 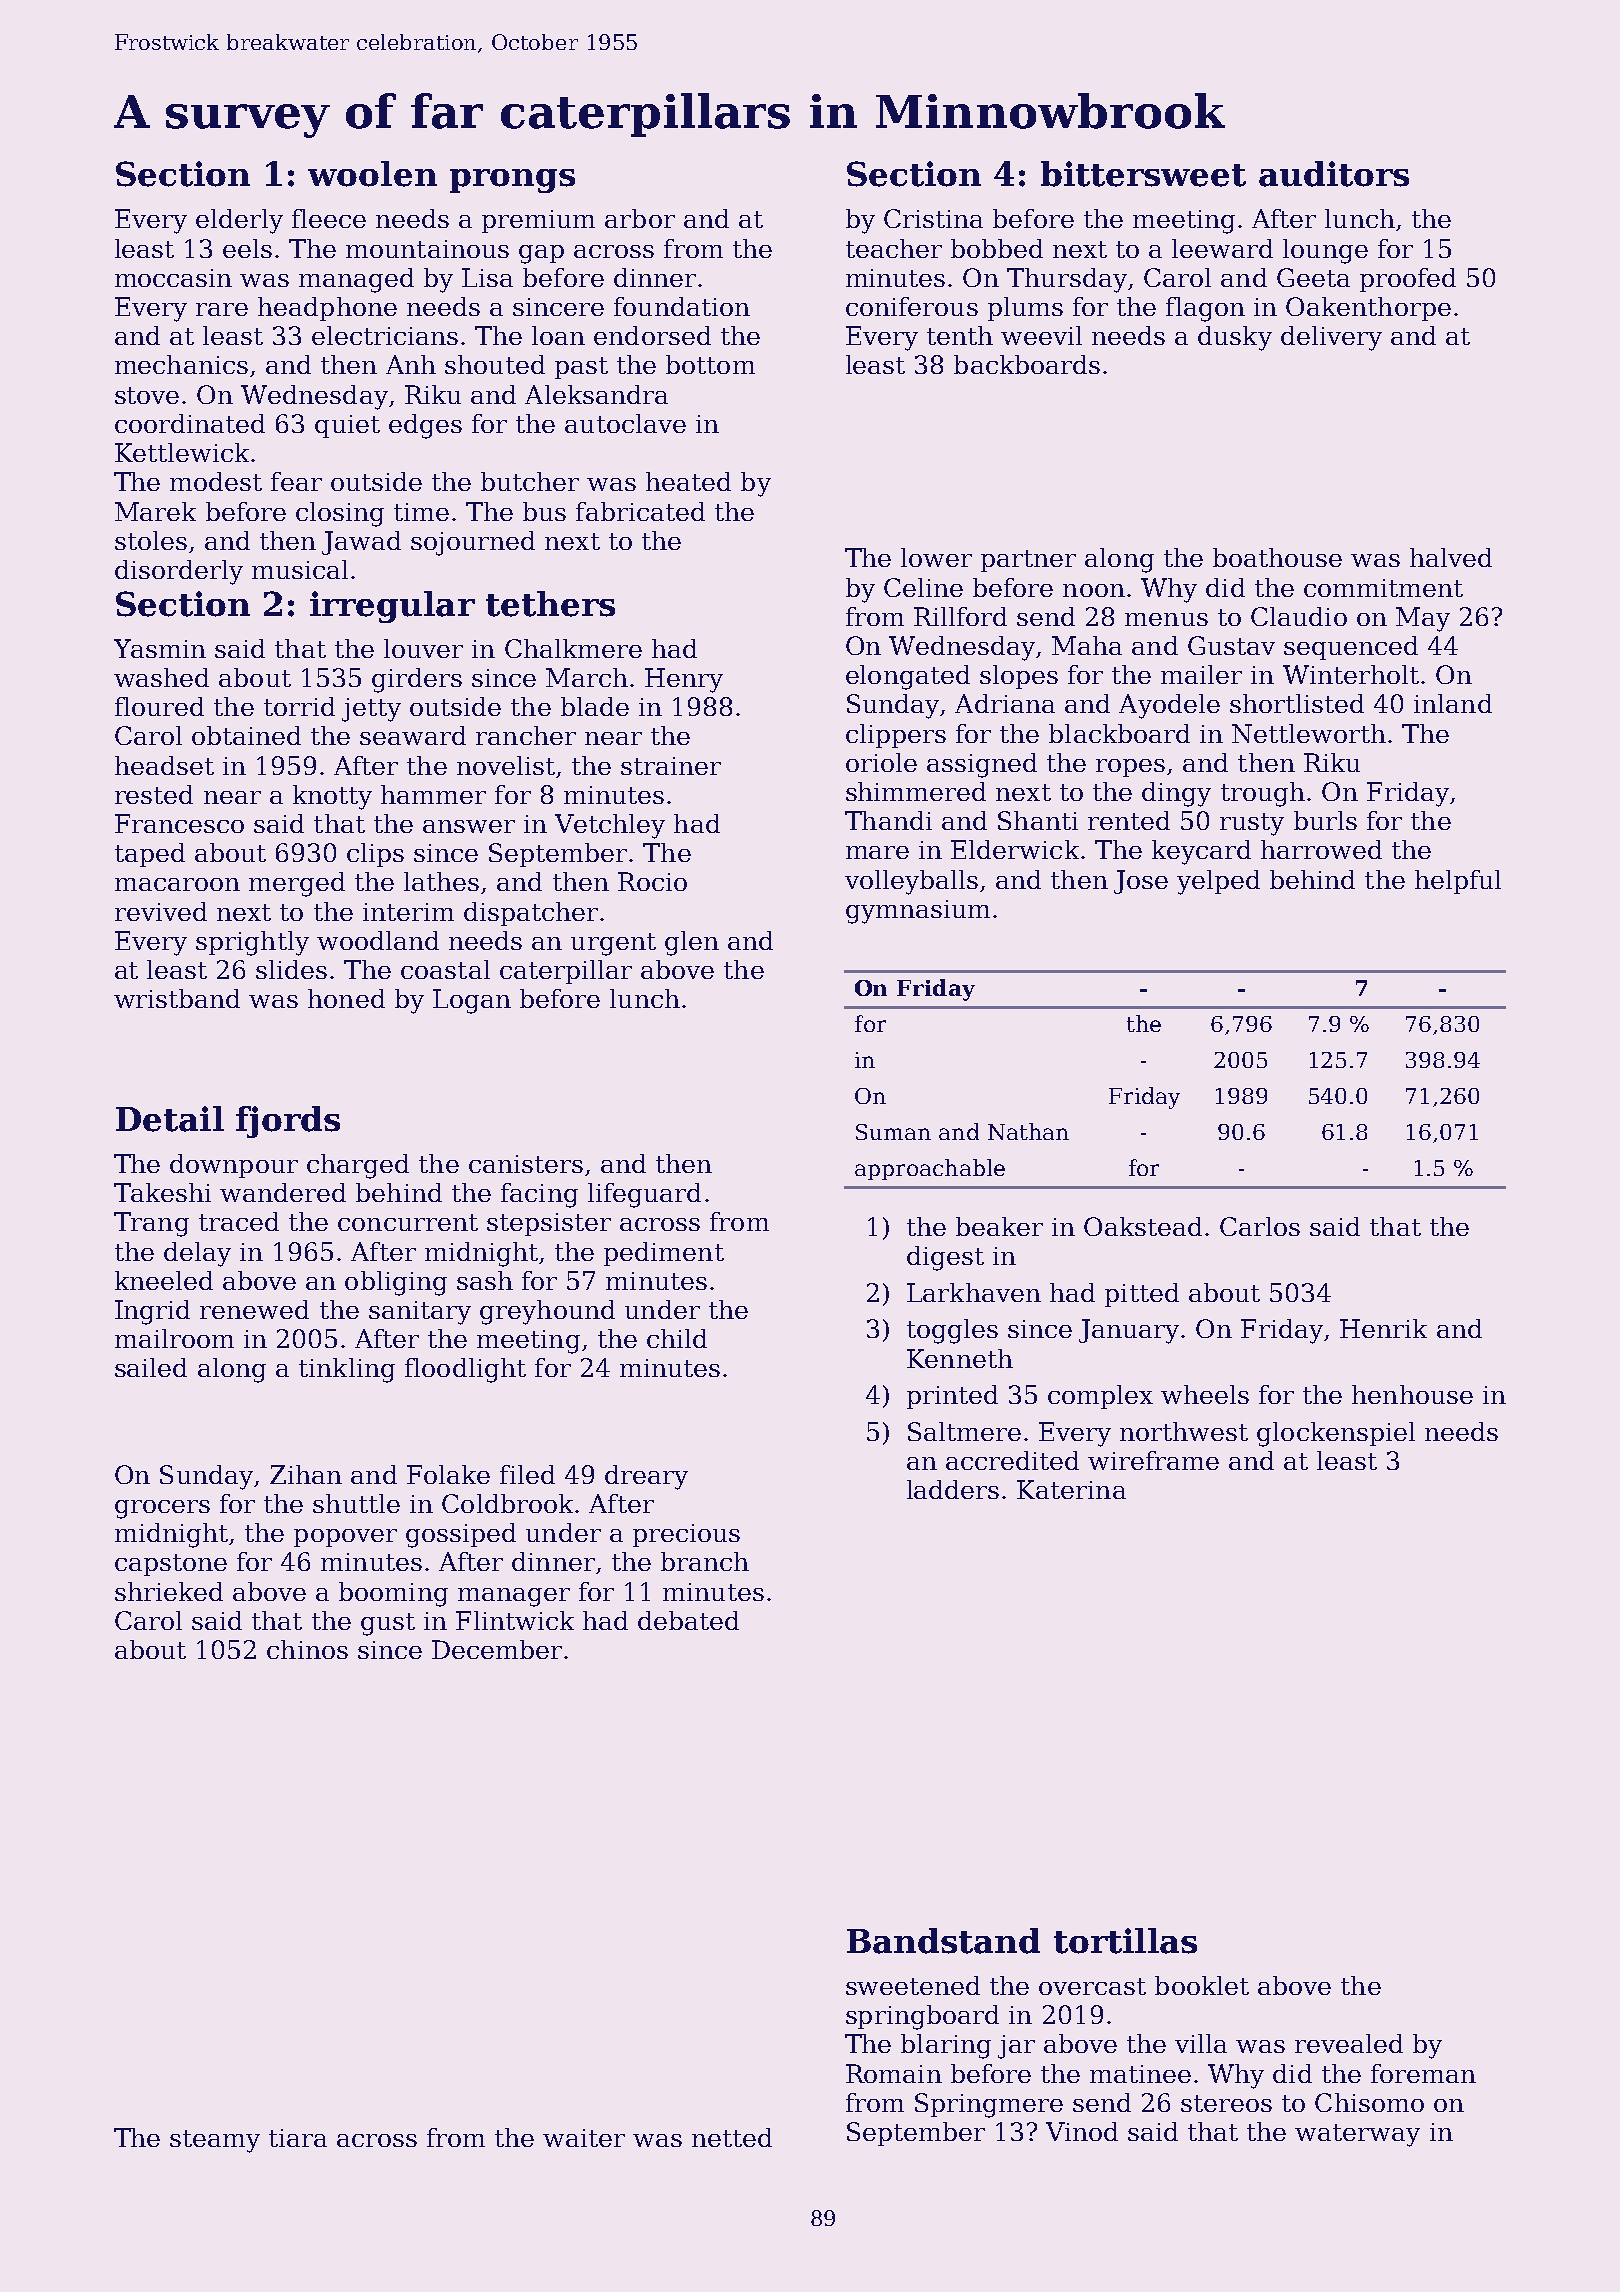 What do you see at coordinates (1143, 1226) in the page?
I see `Oakstead` at bounding box center [1143, 1226].
